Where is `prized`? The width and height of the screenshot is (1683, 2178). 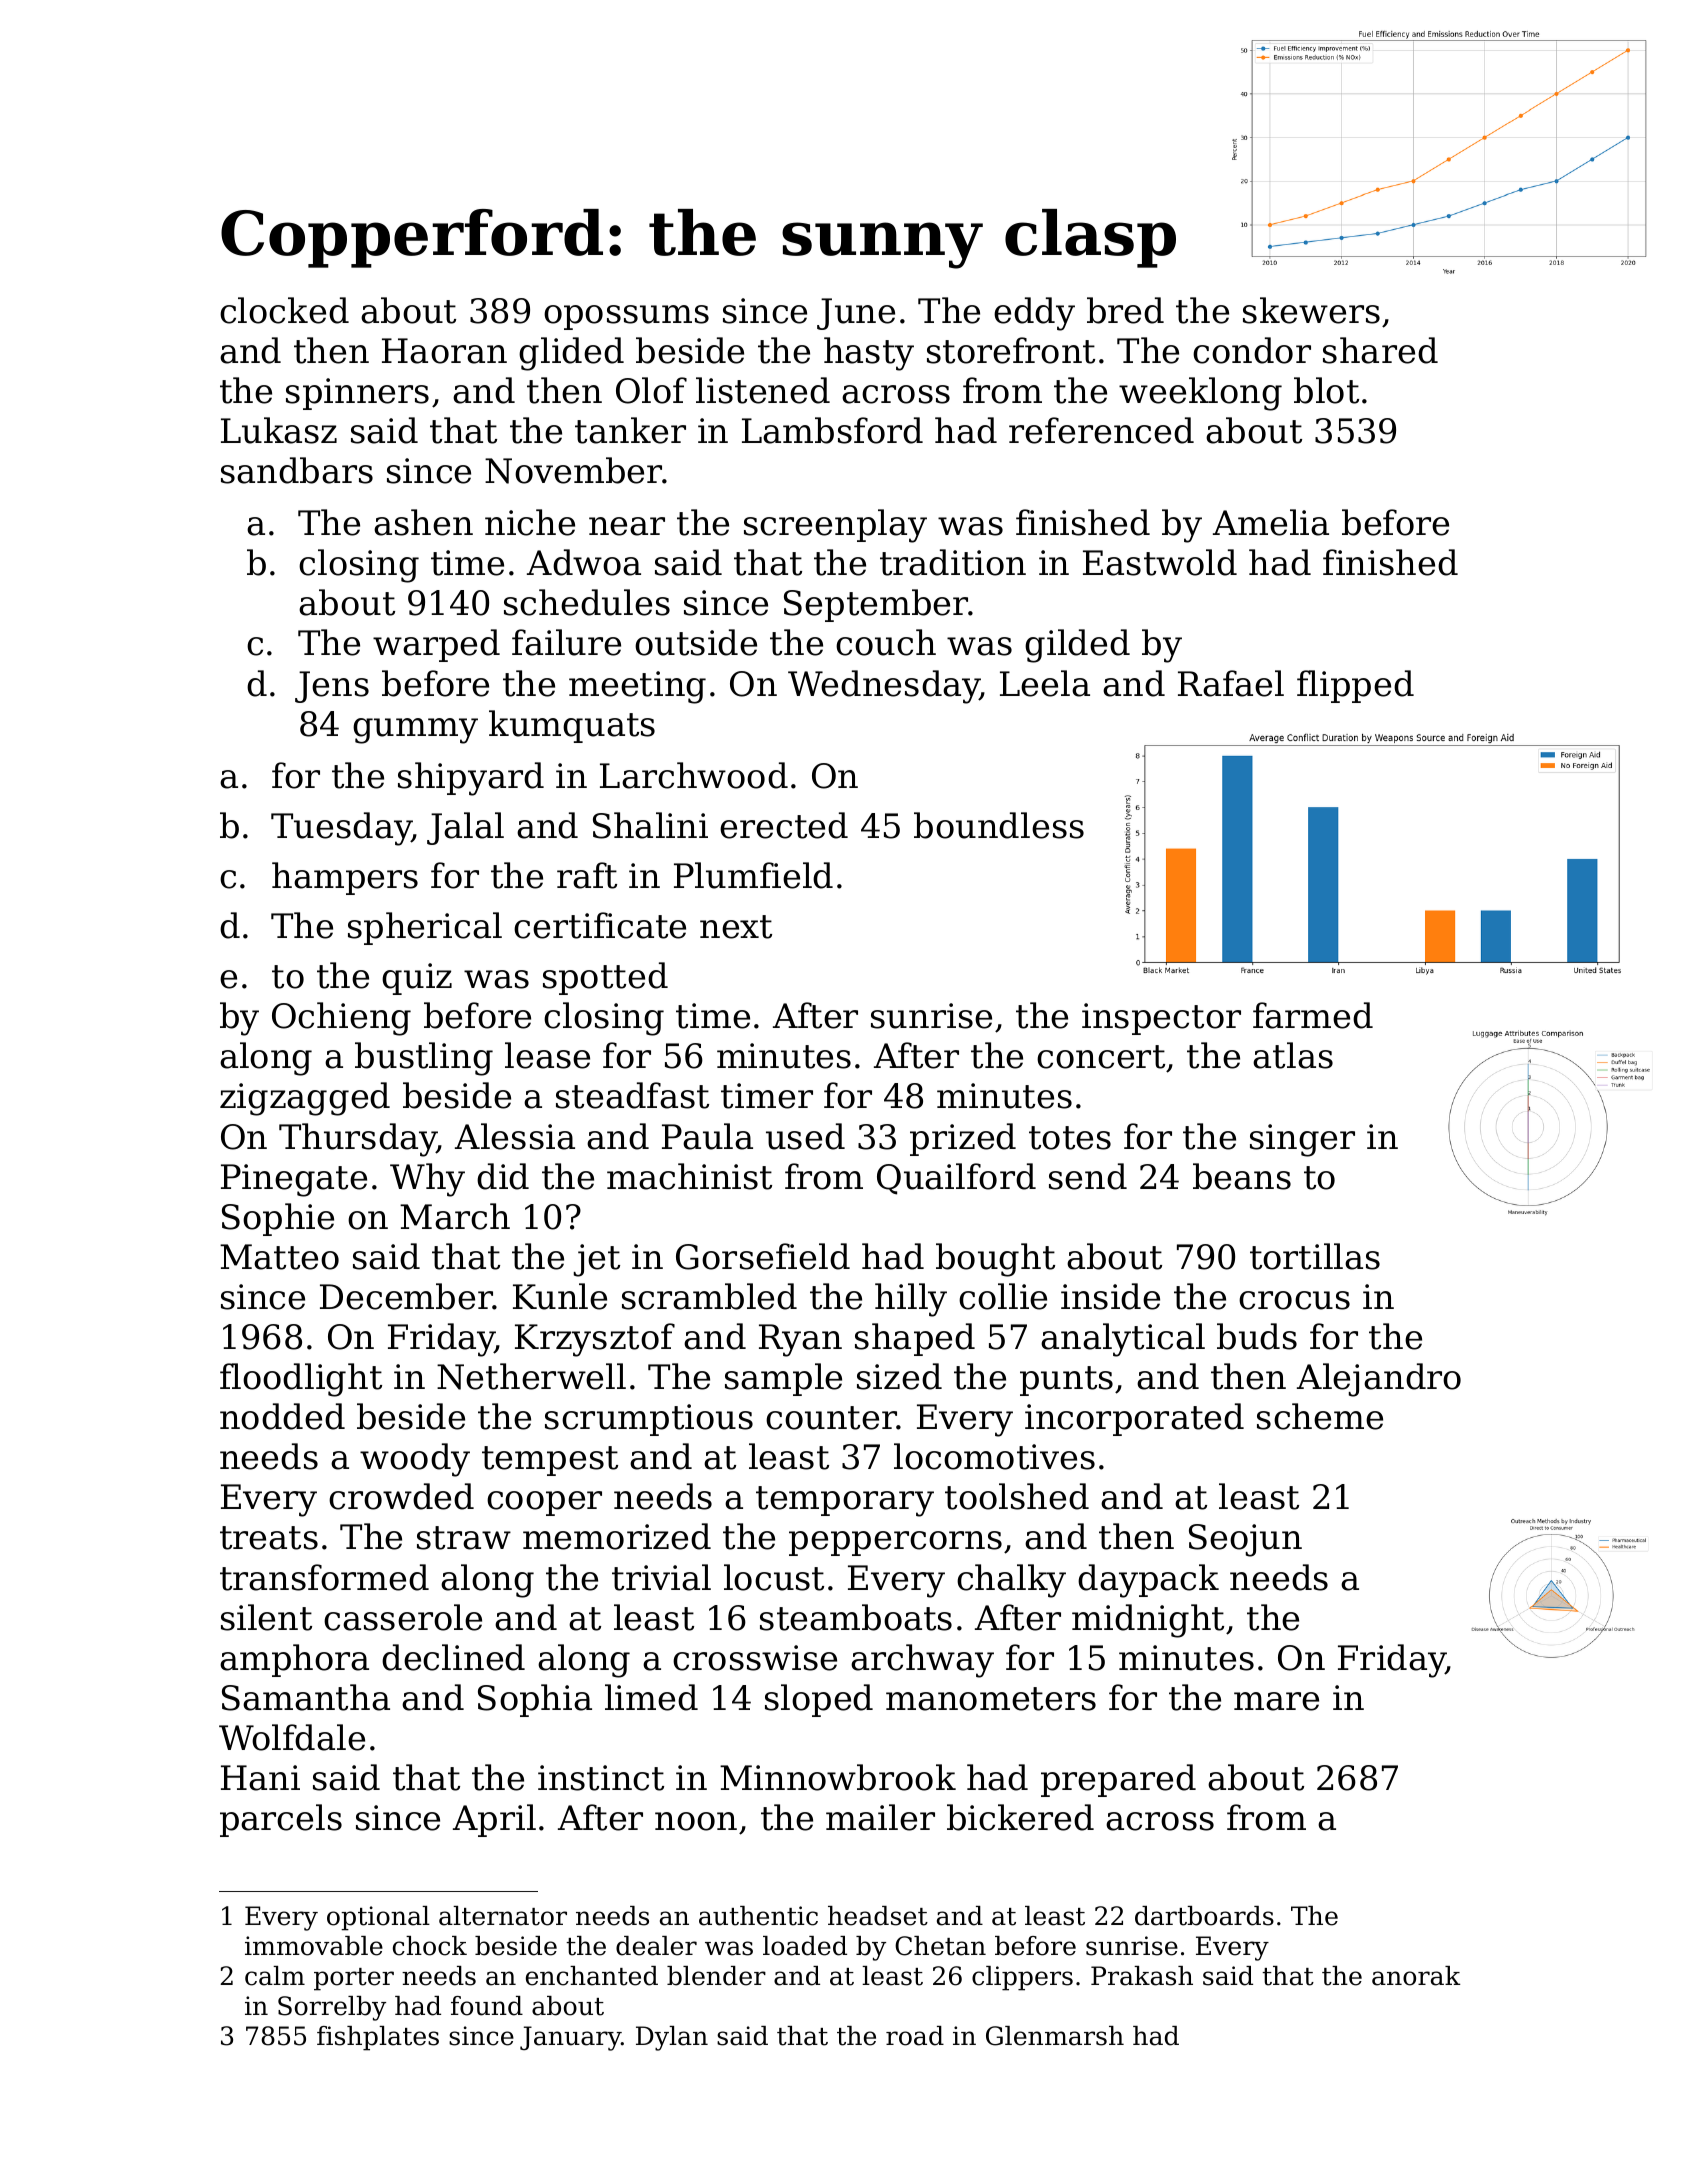
prized is located at coordinates (963, 1139).
